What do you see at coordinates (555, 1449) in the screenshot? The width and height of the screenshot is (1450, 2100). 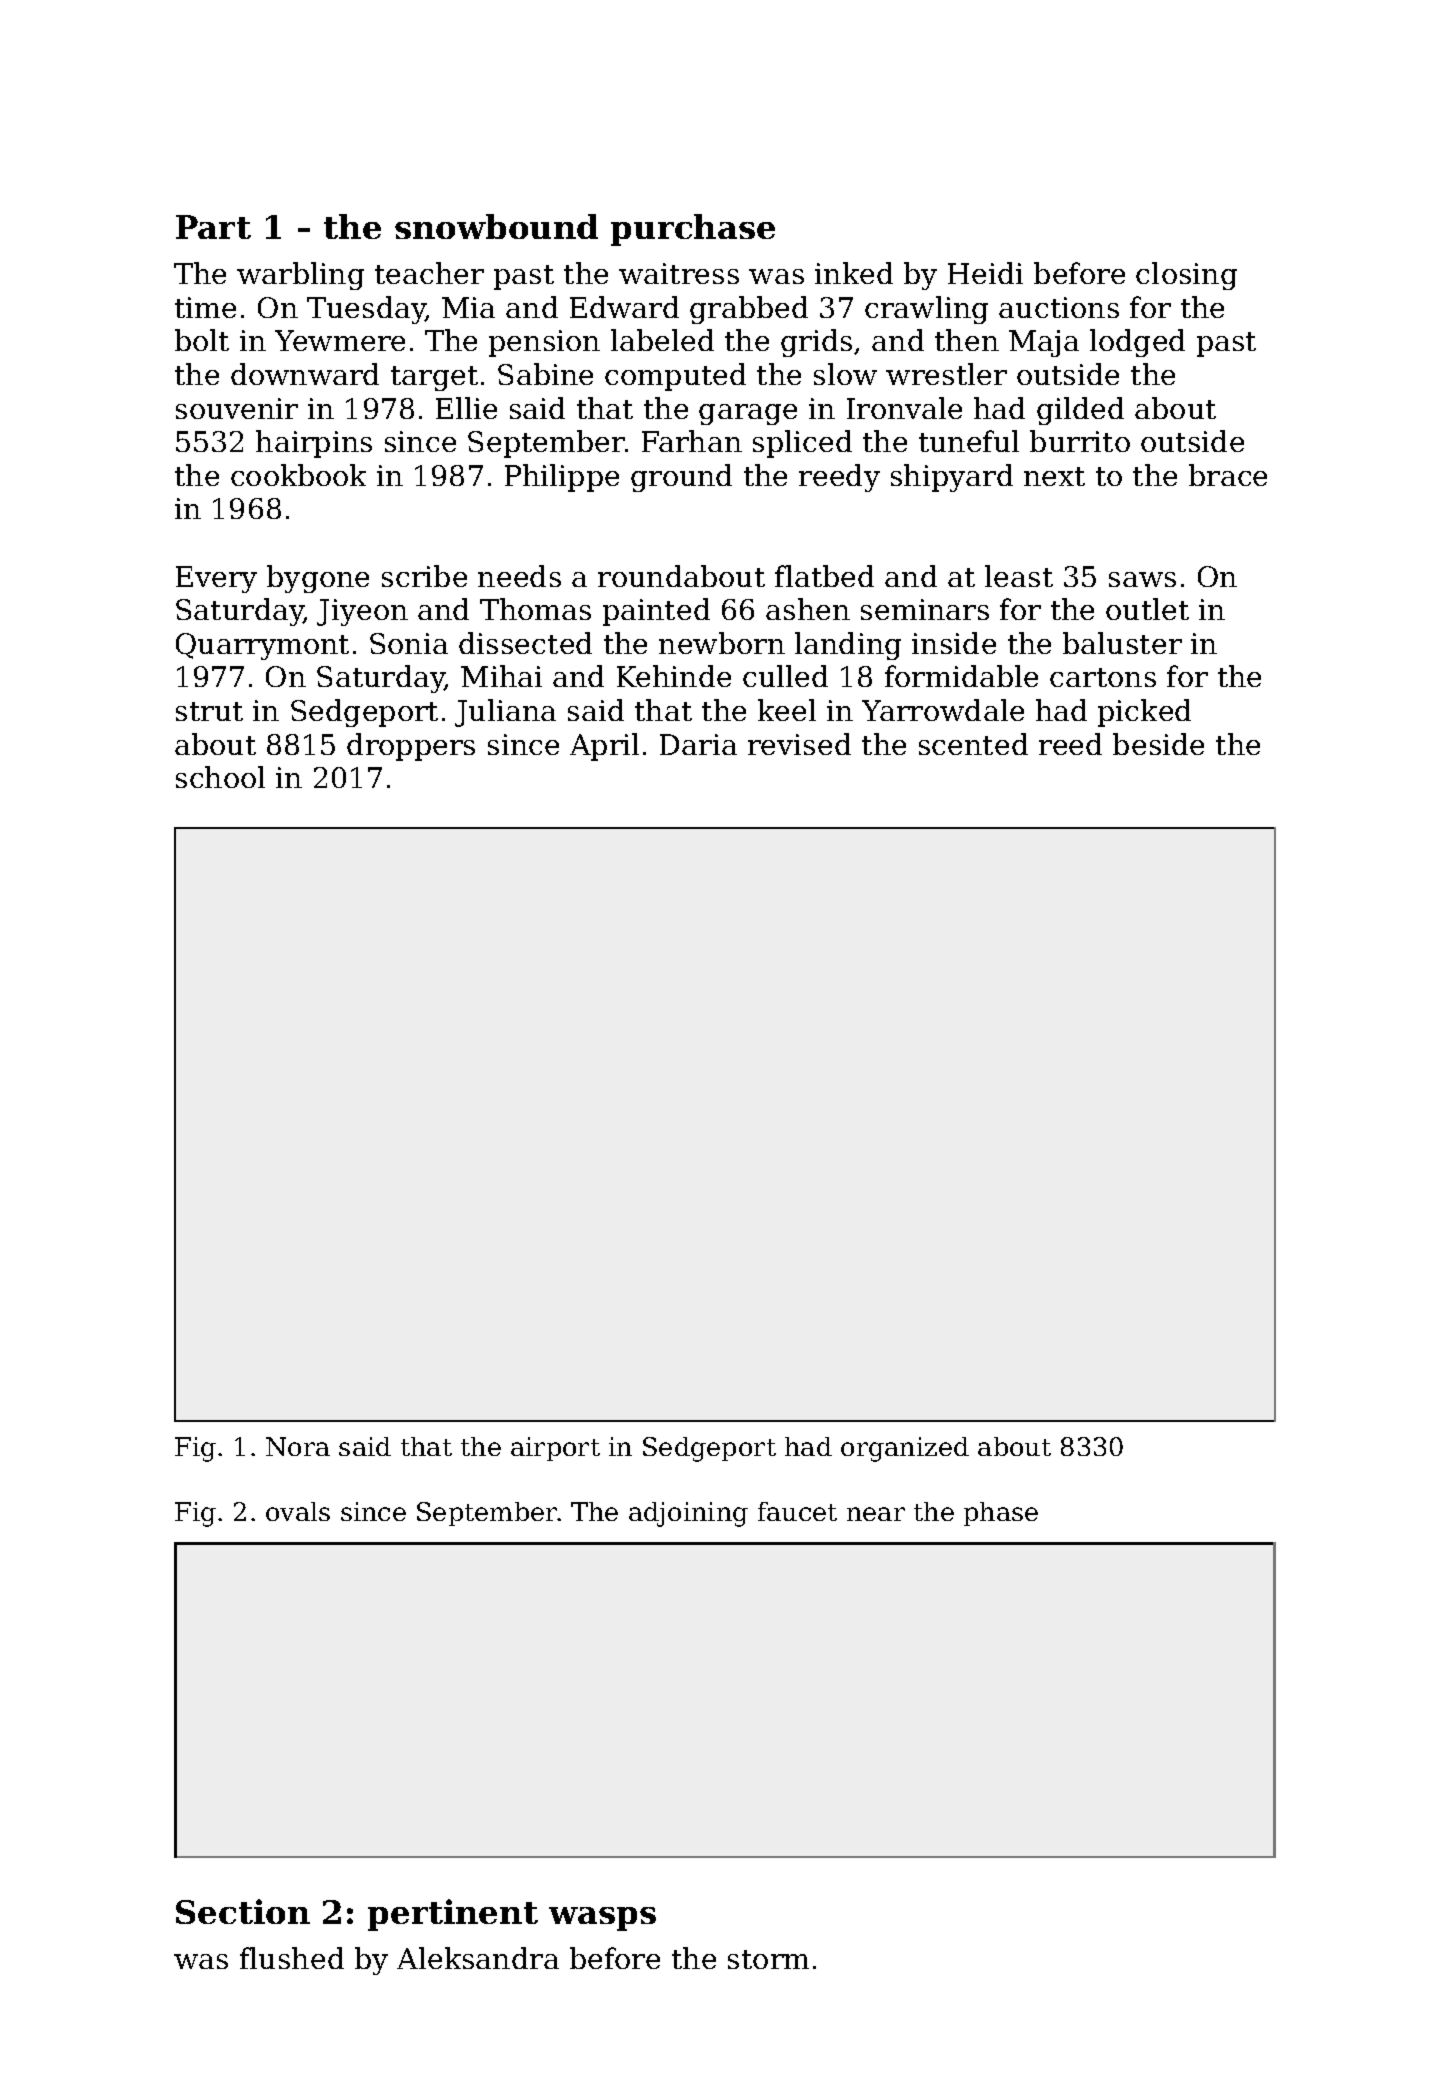 I see `airport` at bounding box center [555, 1449].
